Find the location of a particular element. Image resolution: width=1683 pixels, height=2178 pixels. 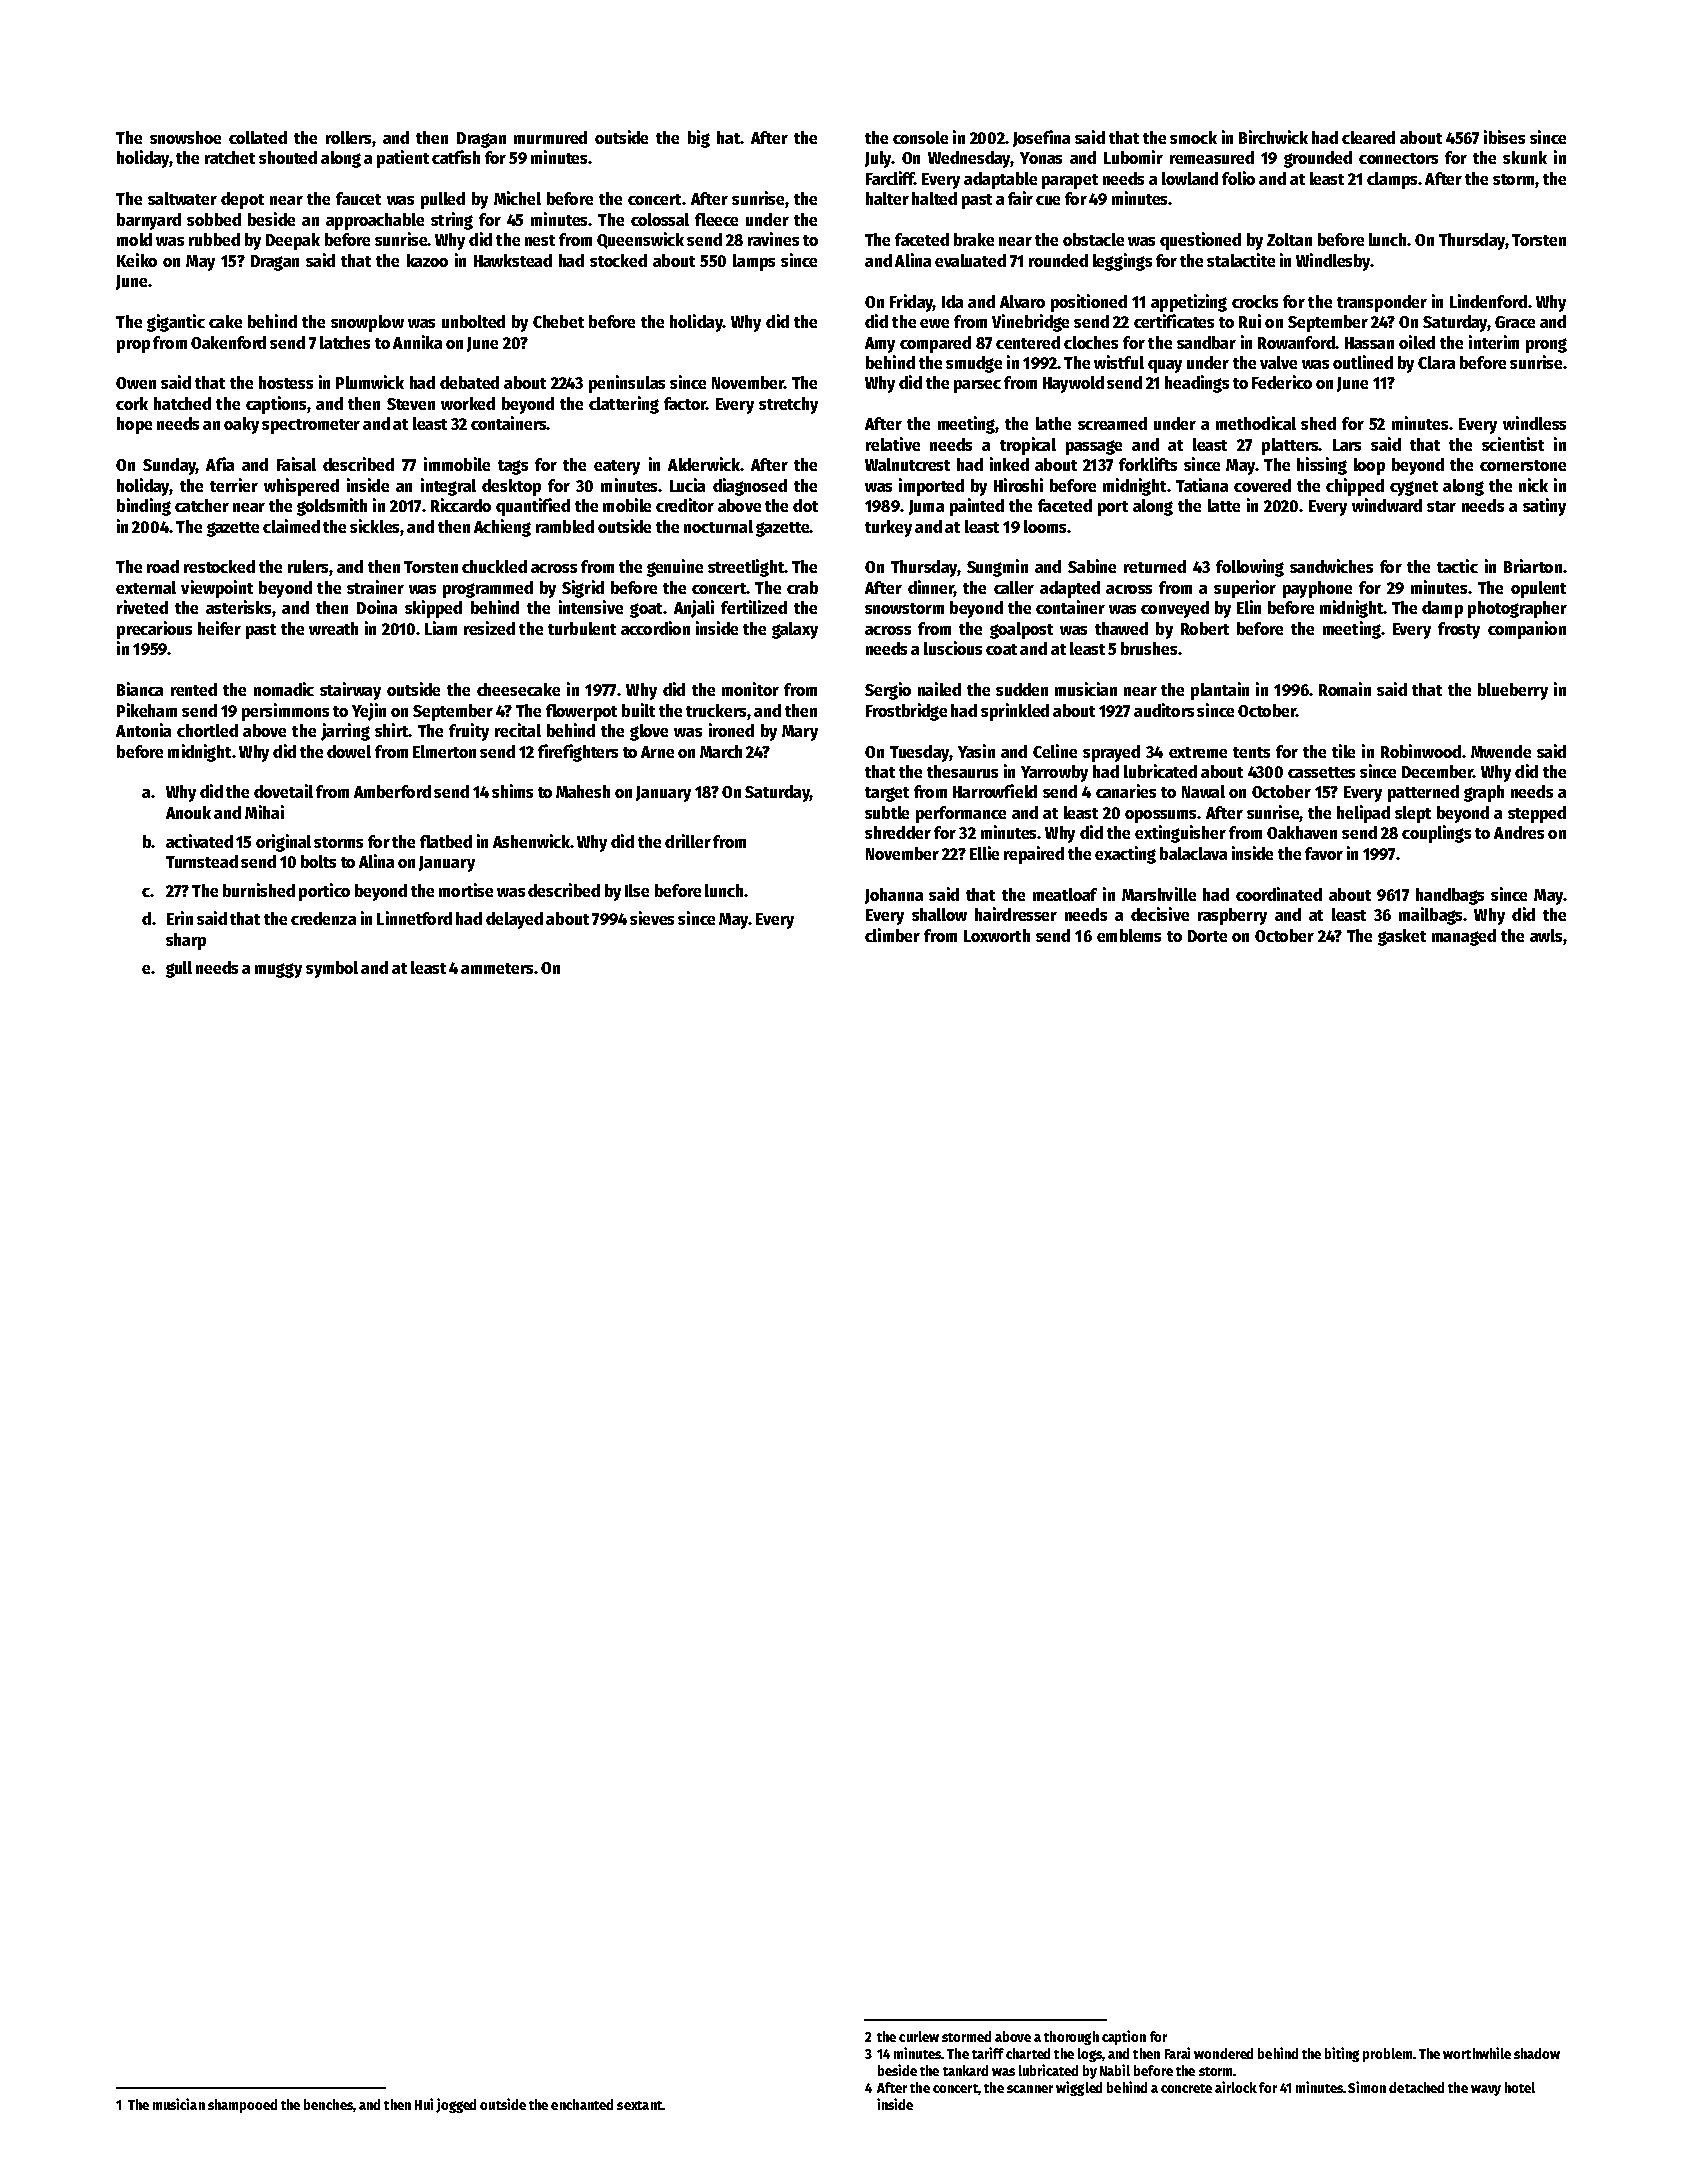

gull is located at coordinates (179, 969).
